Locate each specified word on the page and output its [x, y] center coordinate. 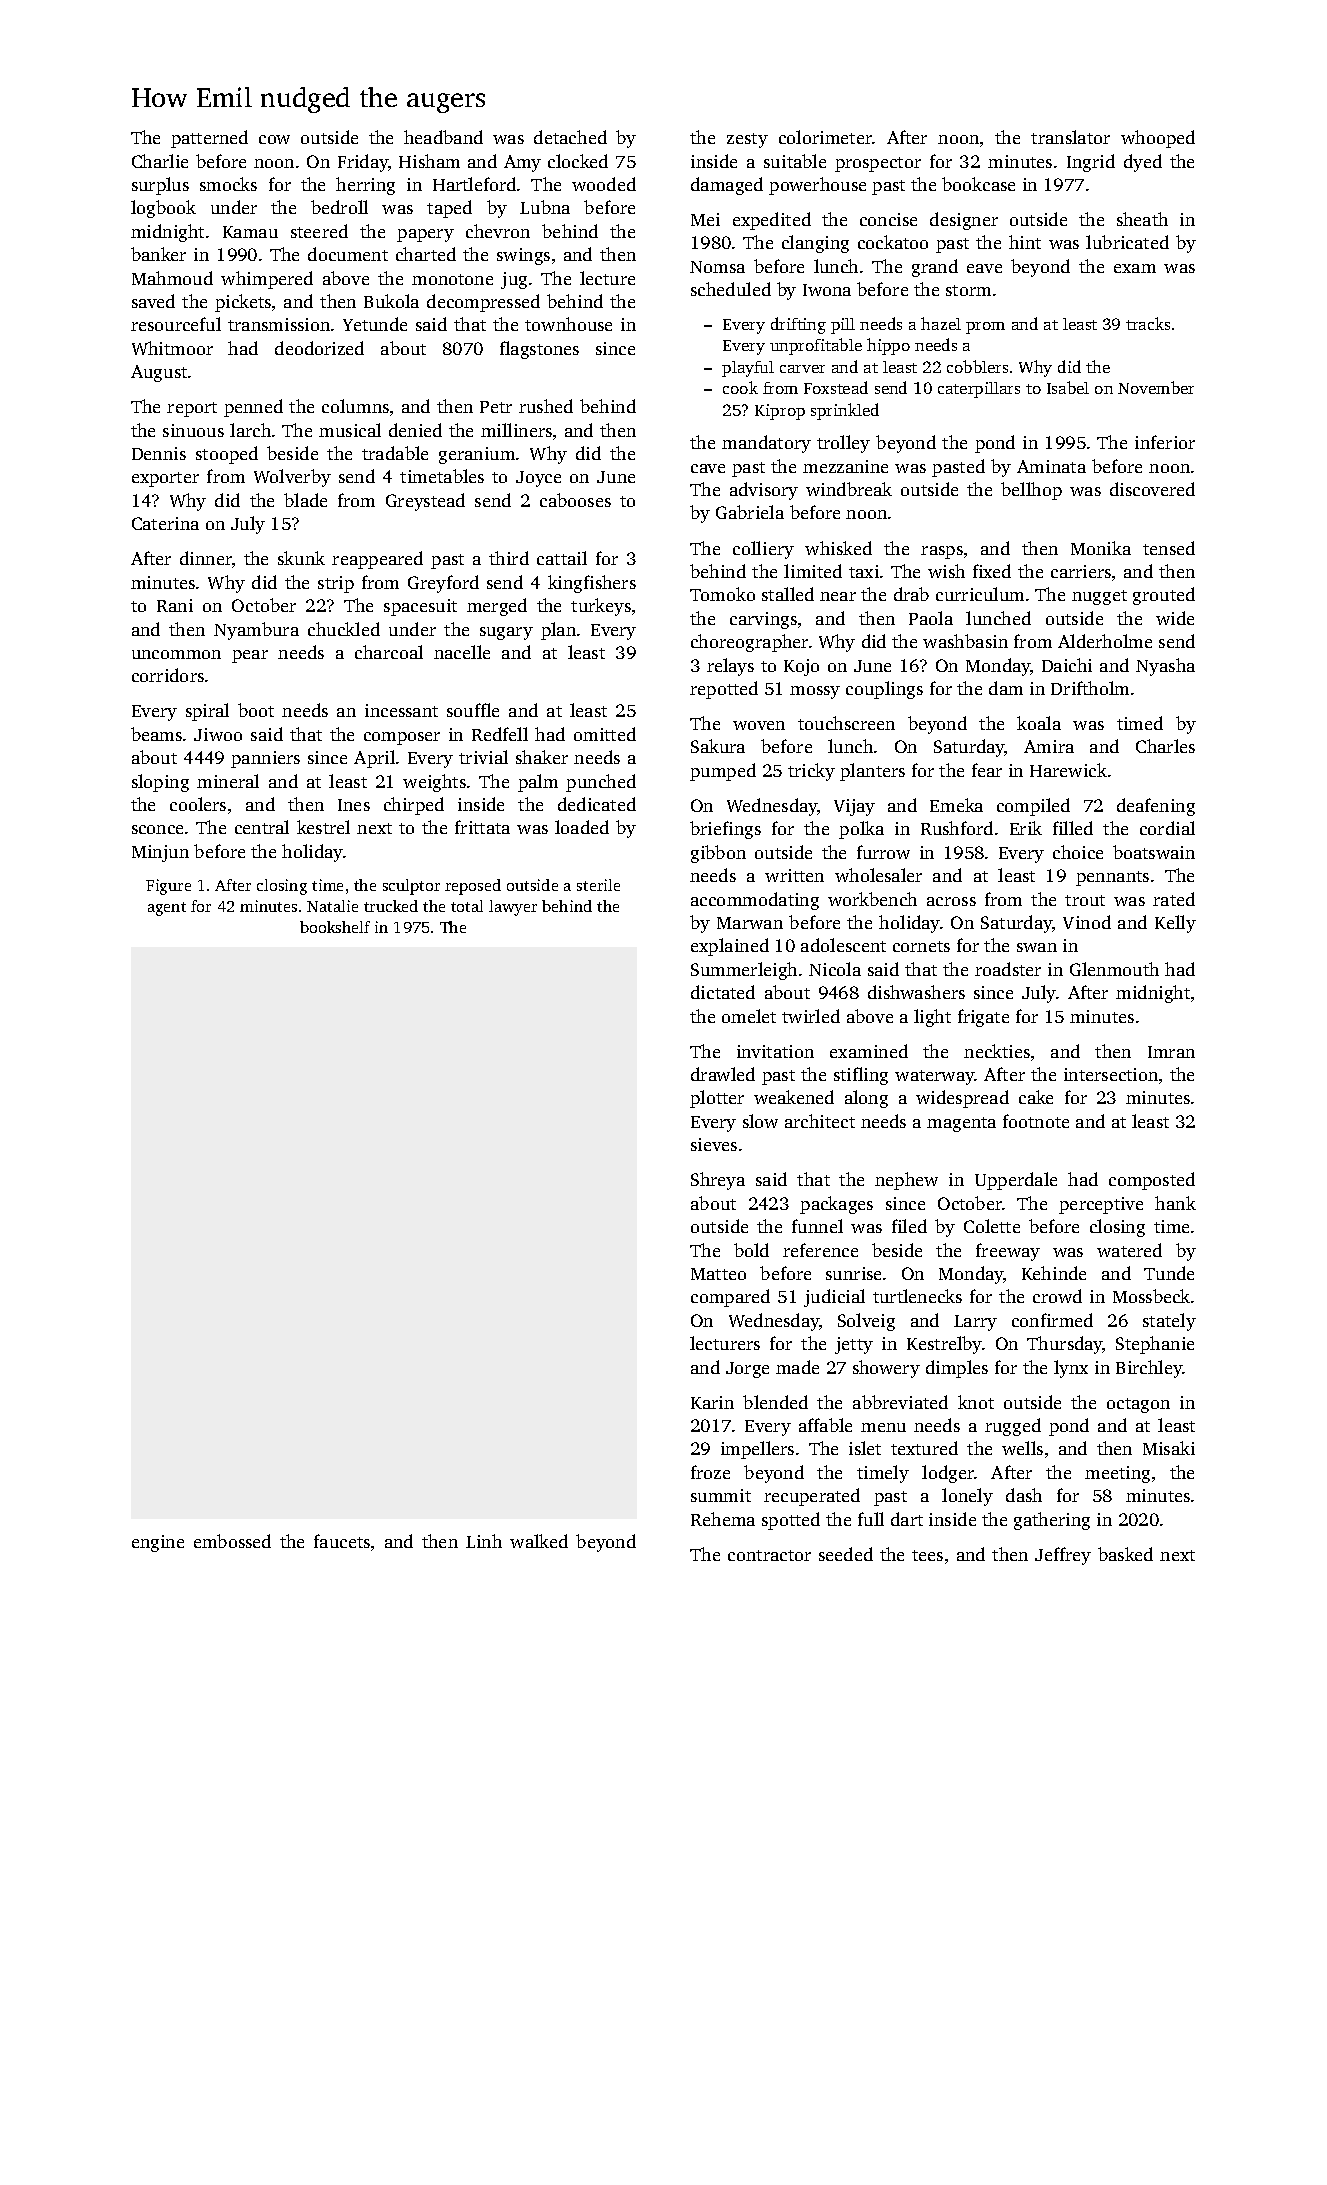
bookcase [978, 184]
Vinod [1087, 922]
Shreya [718, 1181]
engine [158, 1543]
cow [274, 139]
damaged [727, 186]
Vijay [854, 807]
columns [355, 406]
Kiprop [780, 412]
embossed [232, 1541]
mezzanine [845, 466]
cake [1036, 1097]
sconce [157, 829]
